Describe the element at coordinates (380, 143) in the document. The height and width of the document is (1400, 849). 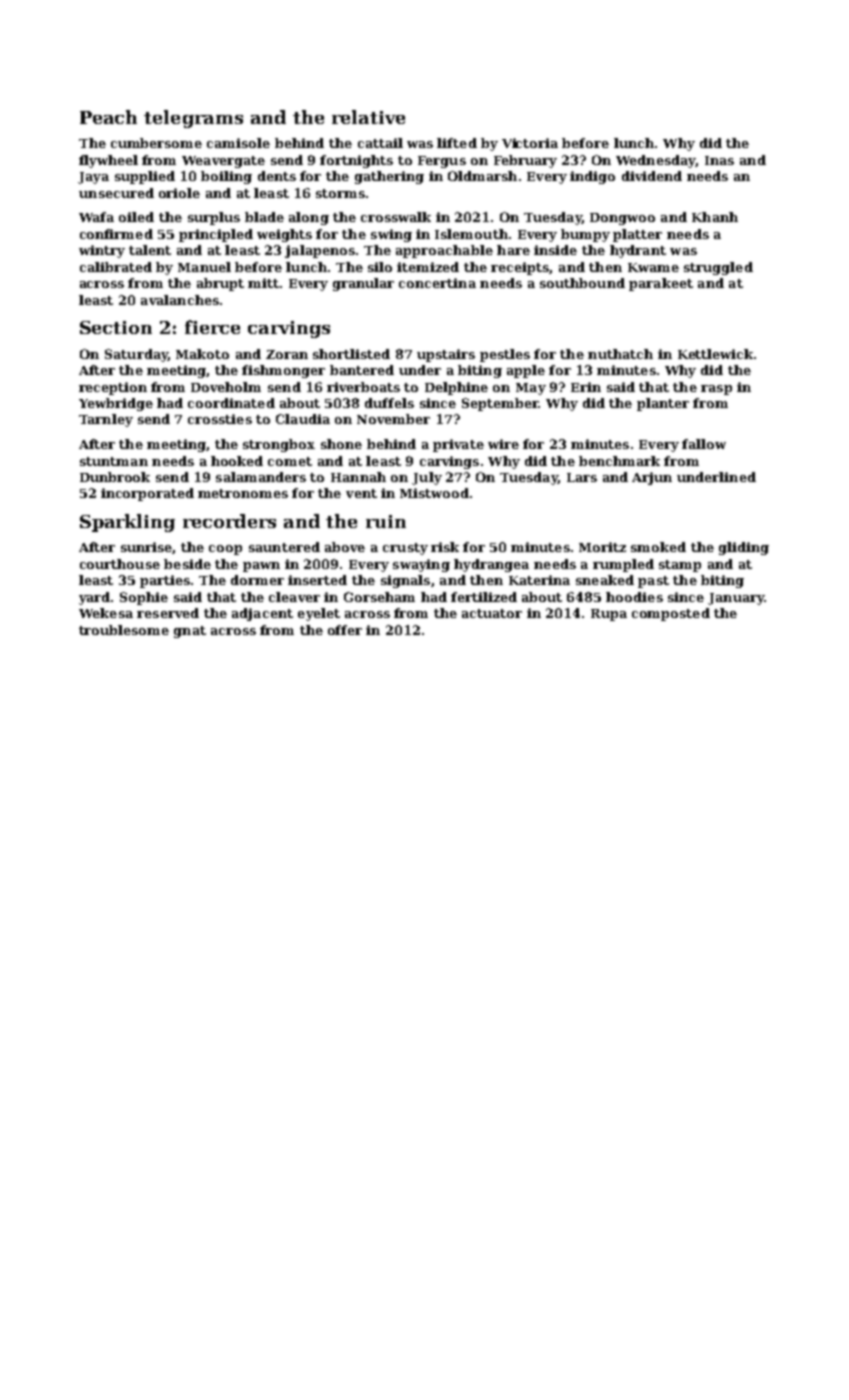
I see `cattail` at that location.
